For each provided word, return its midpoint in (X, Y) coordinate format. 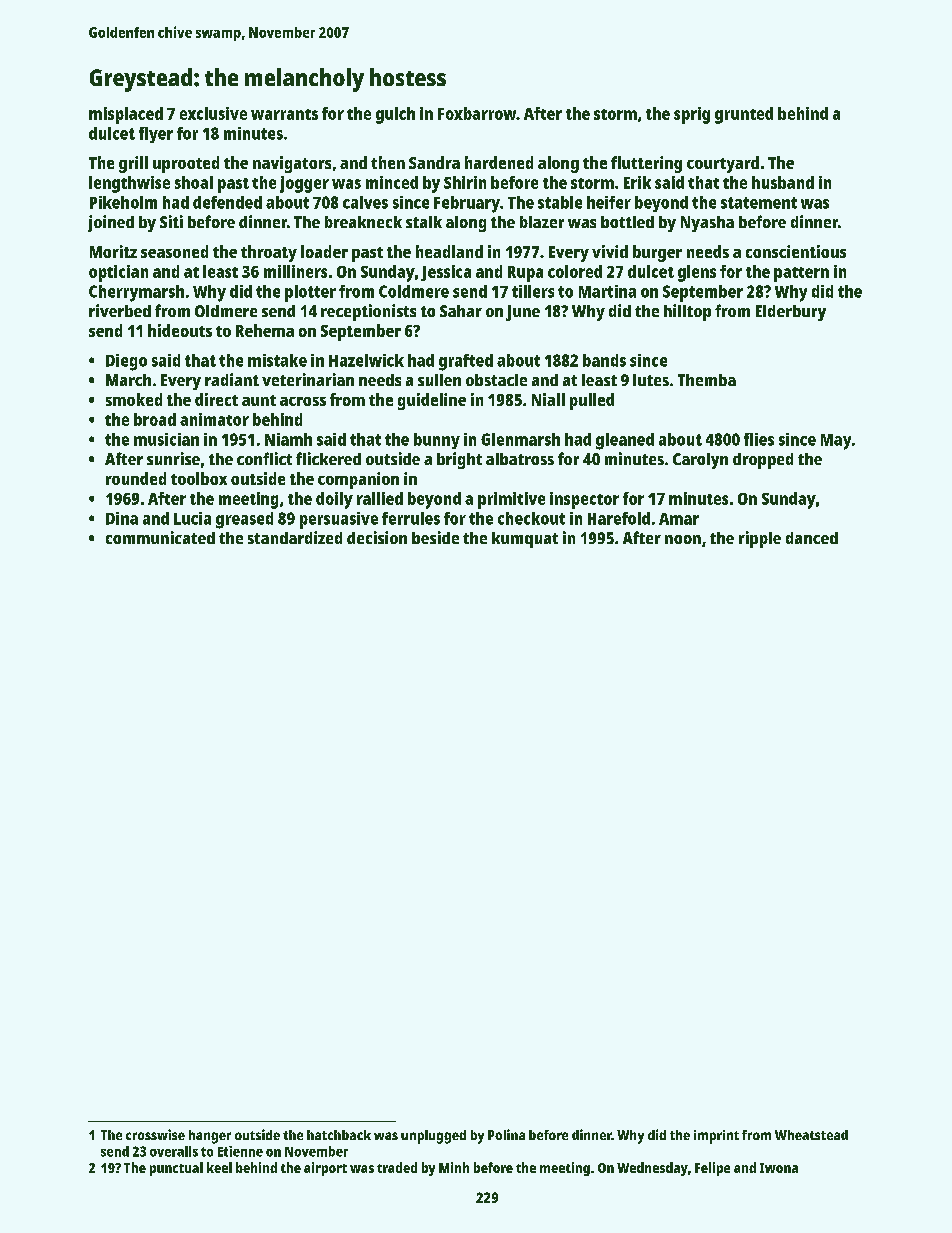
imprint (716, 1137)
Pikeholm (123, 202)
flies (759, 439)
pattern (801, 274)
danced (812, 538)
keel (219, 1167)
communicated (160, 537)
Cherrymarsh (136, 293)
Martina (607, 291)
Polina (506, 1134)
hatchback (339, 1135)
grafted (466, 362)
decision (377, 537)
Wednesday (652, 1169)
